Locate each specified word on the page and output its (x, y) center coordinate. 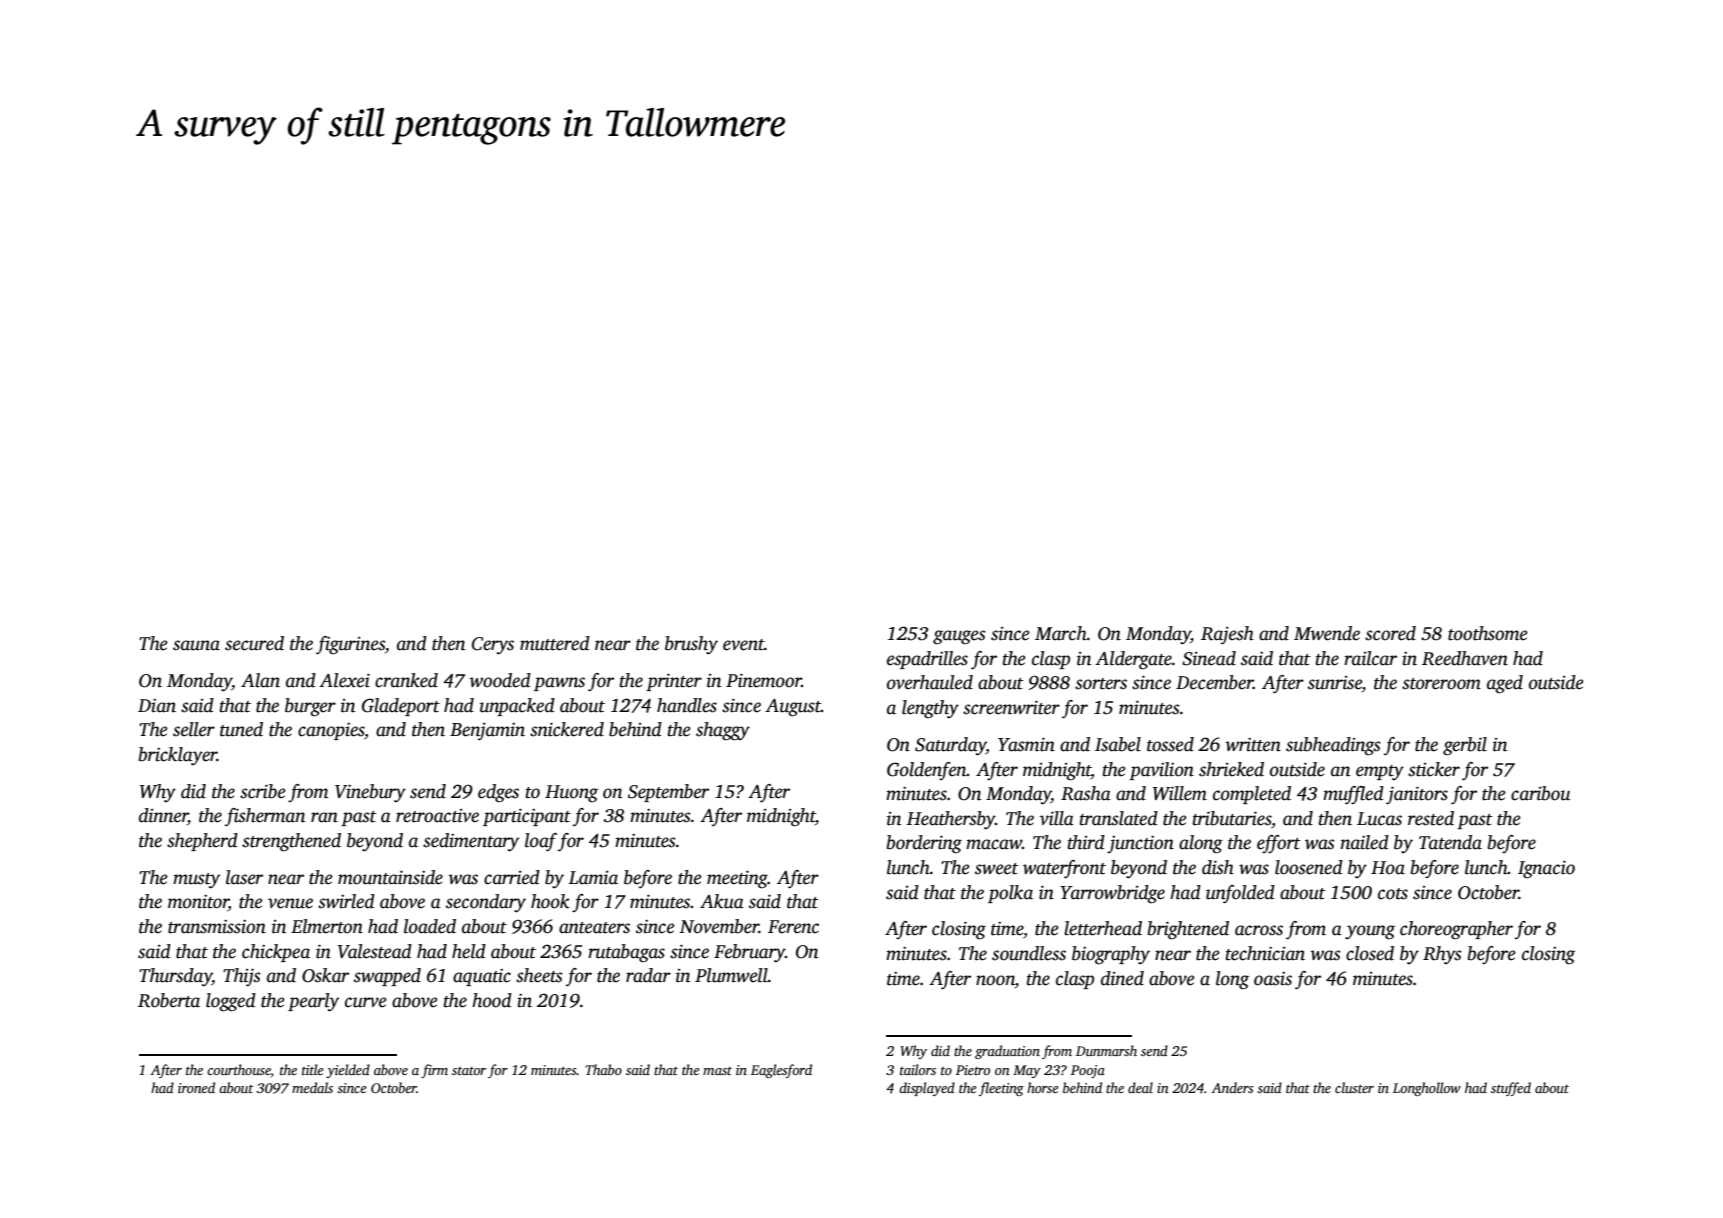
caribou (1540, 793)
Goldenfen (927, 771)
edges (498, 793)
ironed (196, 1087)
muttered (555, 643)
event (743, 645)
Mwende (1327, 633)
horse (1043, 1087)
